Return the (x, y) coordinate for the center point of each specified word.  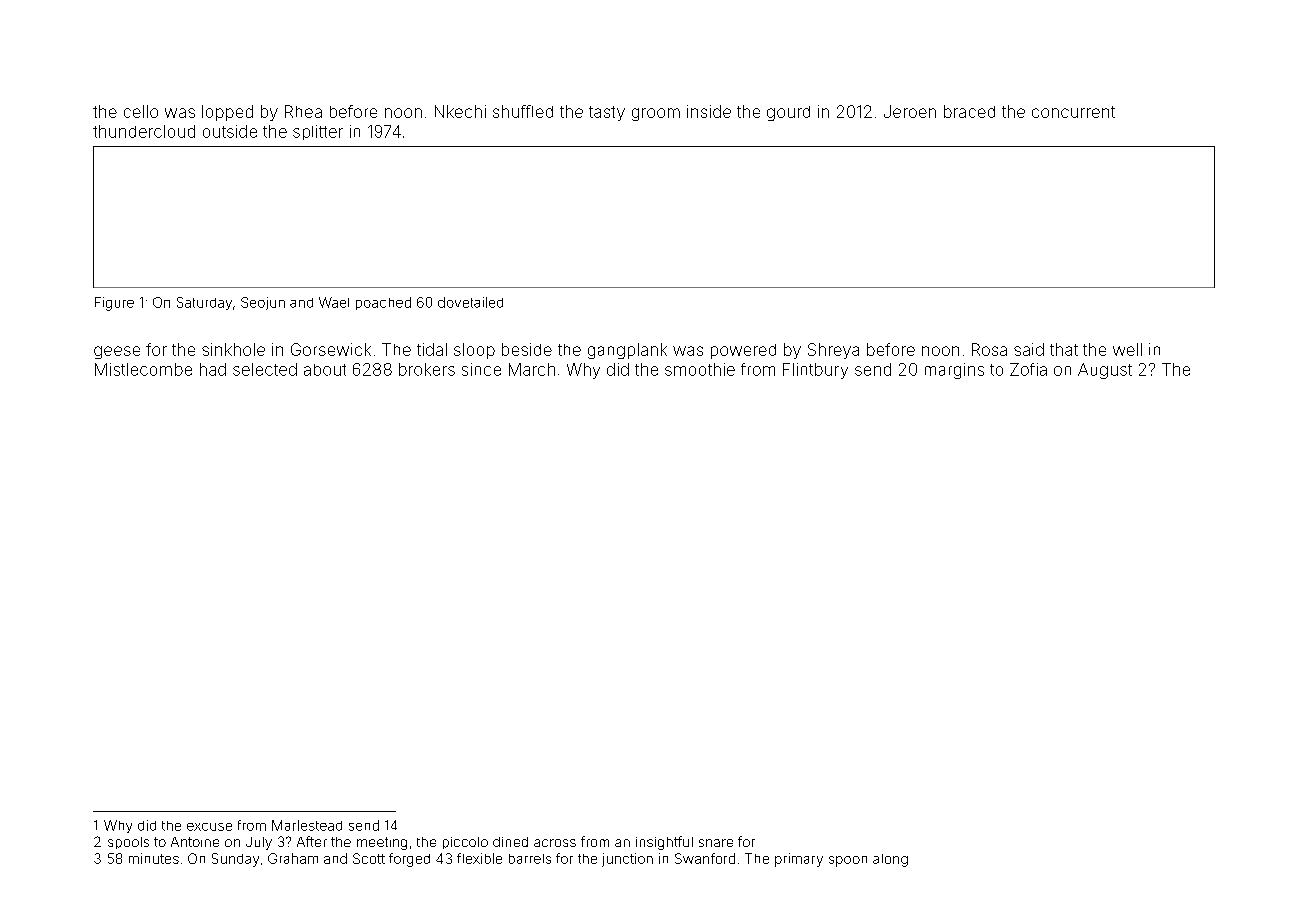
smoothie (700, 369)
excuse (209, 827)
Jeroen (910, 111)
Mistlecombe (143, 369)
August (1105, 371)
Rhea (303, 111)
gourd (788, 113)
